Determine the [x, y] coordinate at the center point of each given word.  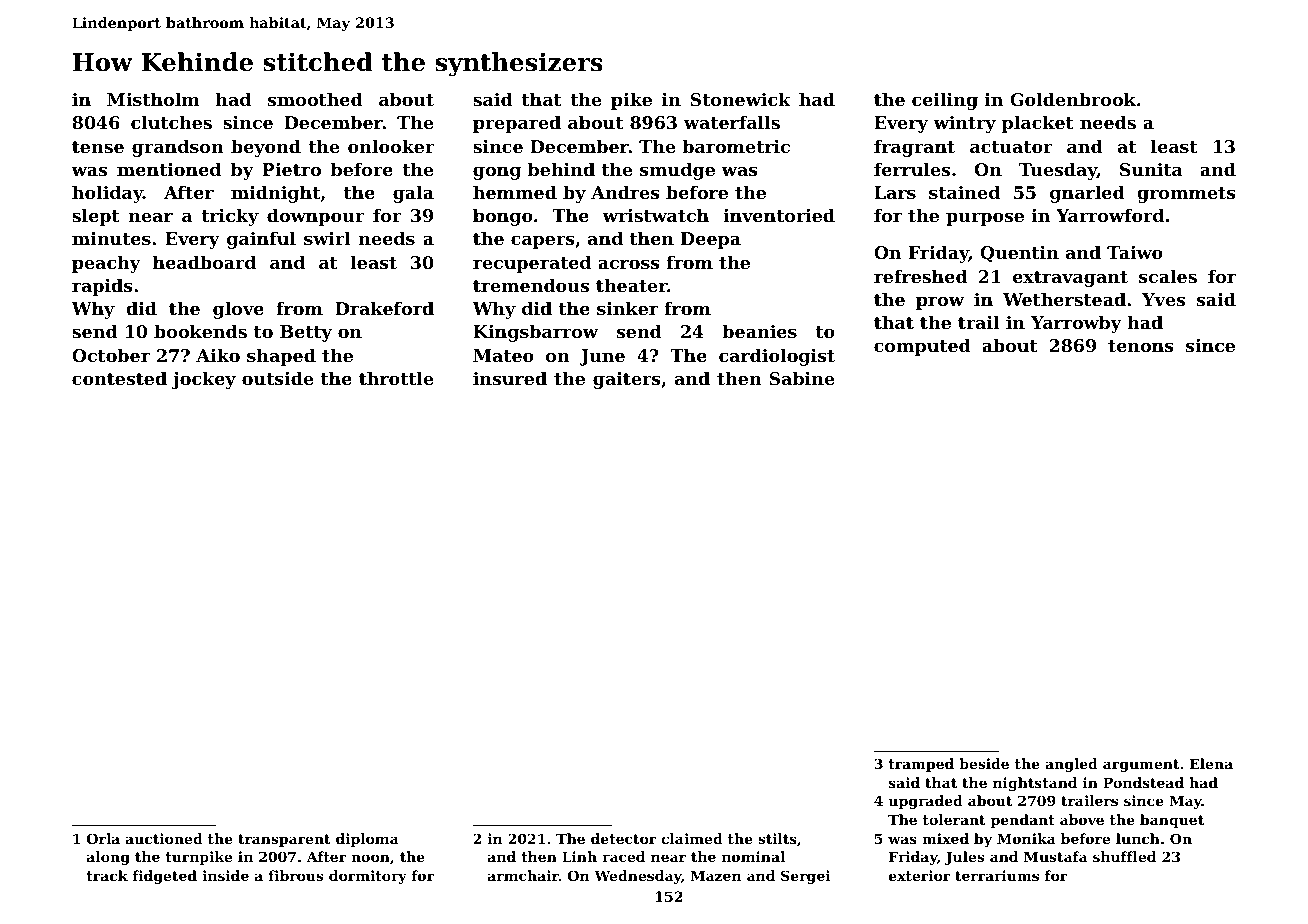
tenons [1141, 346]
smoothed [315, 99]
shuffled [1124, 856]
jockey [204, 380]
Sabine [802, 378]
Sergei [805, 877]
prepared [517, 124]
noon [370, 858]
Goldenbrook [1073, 99]
